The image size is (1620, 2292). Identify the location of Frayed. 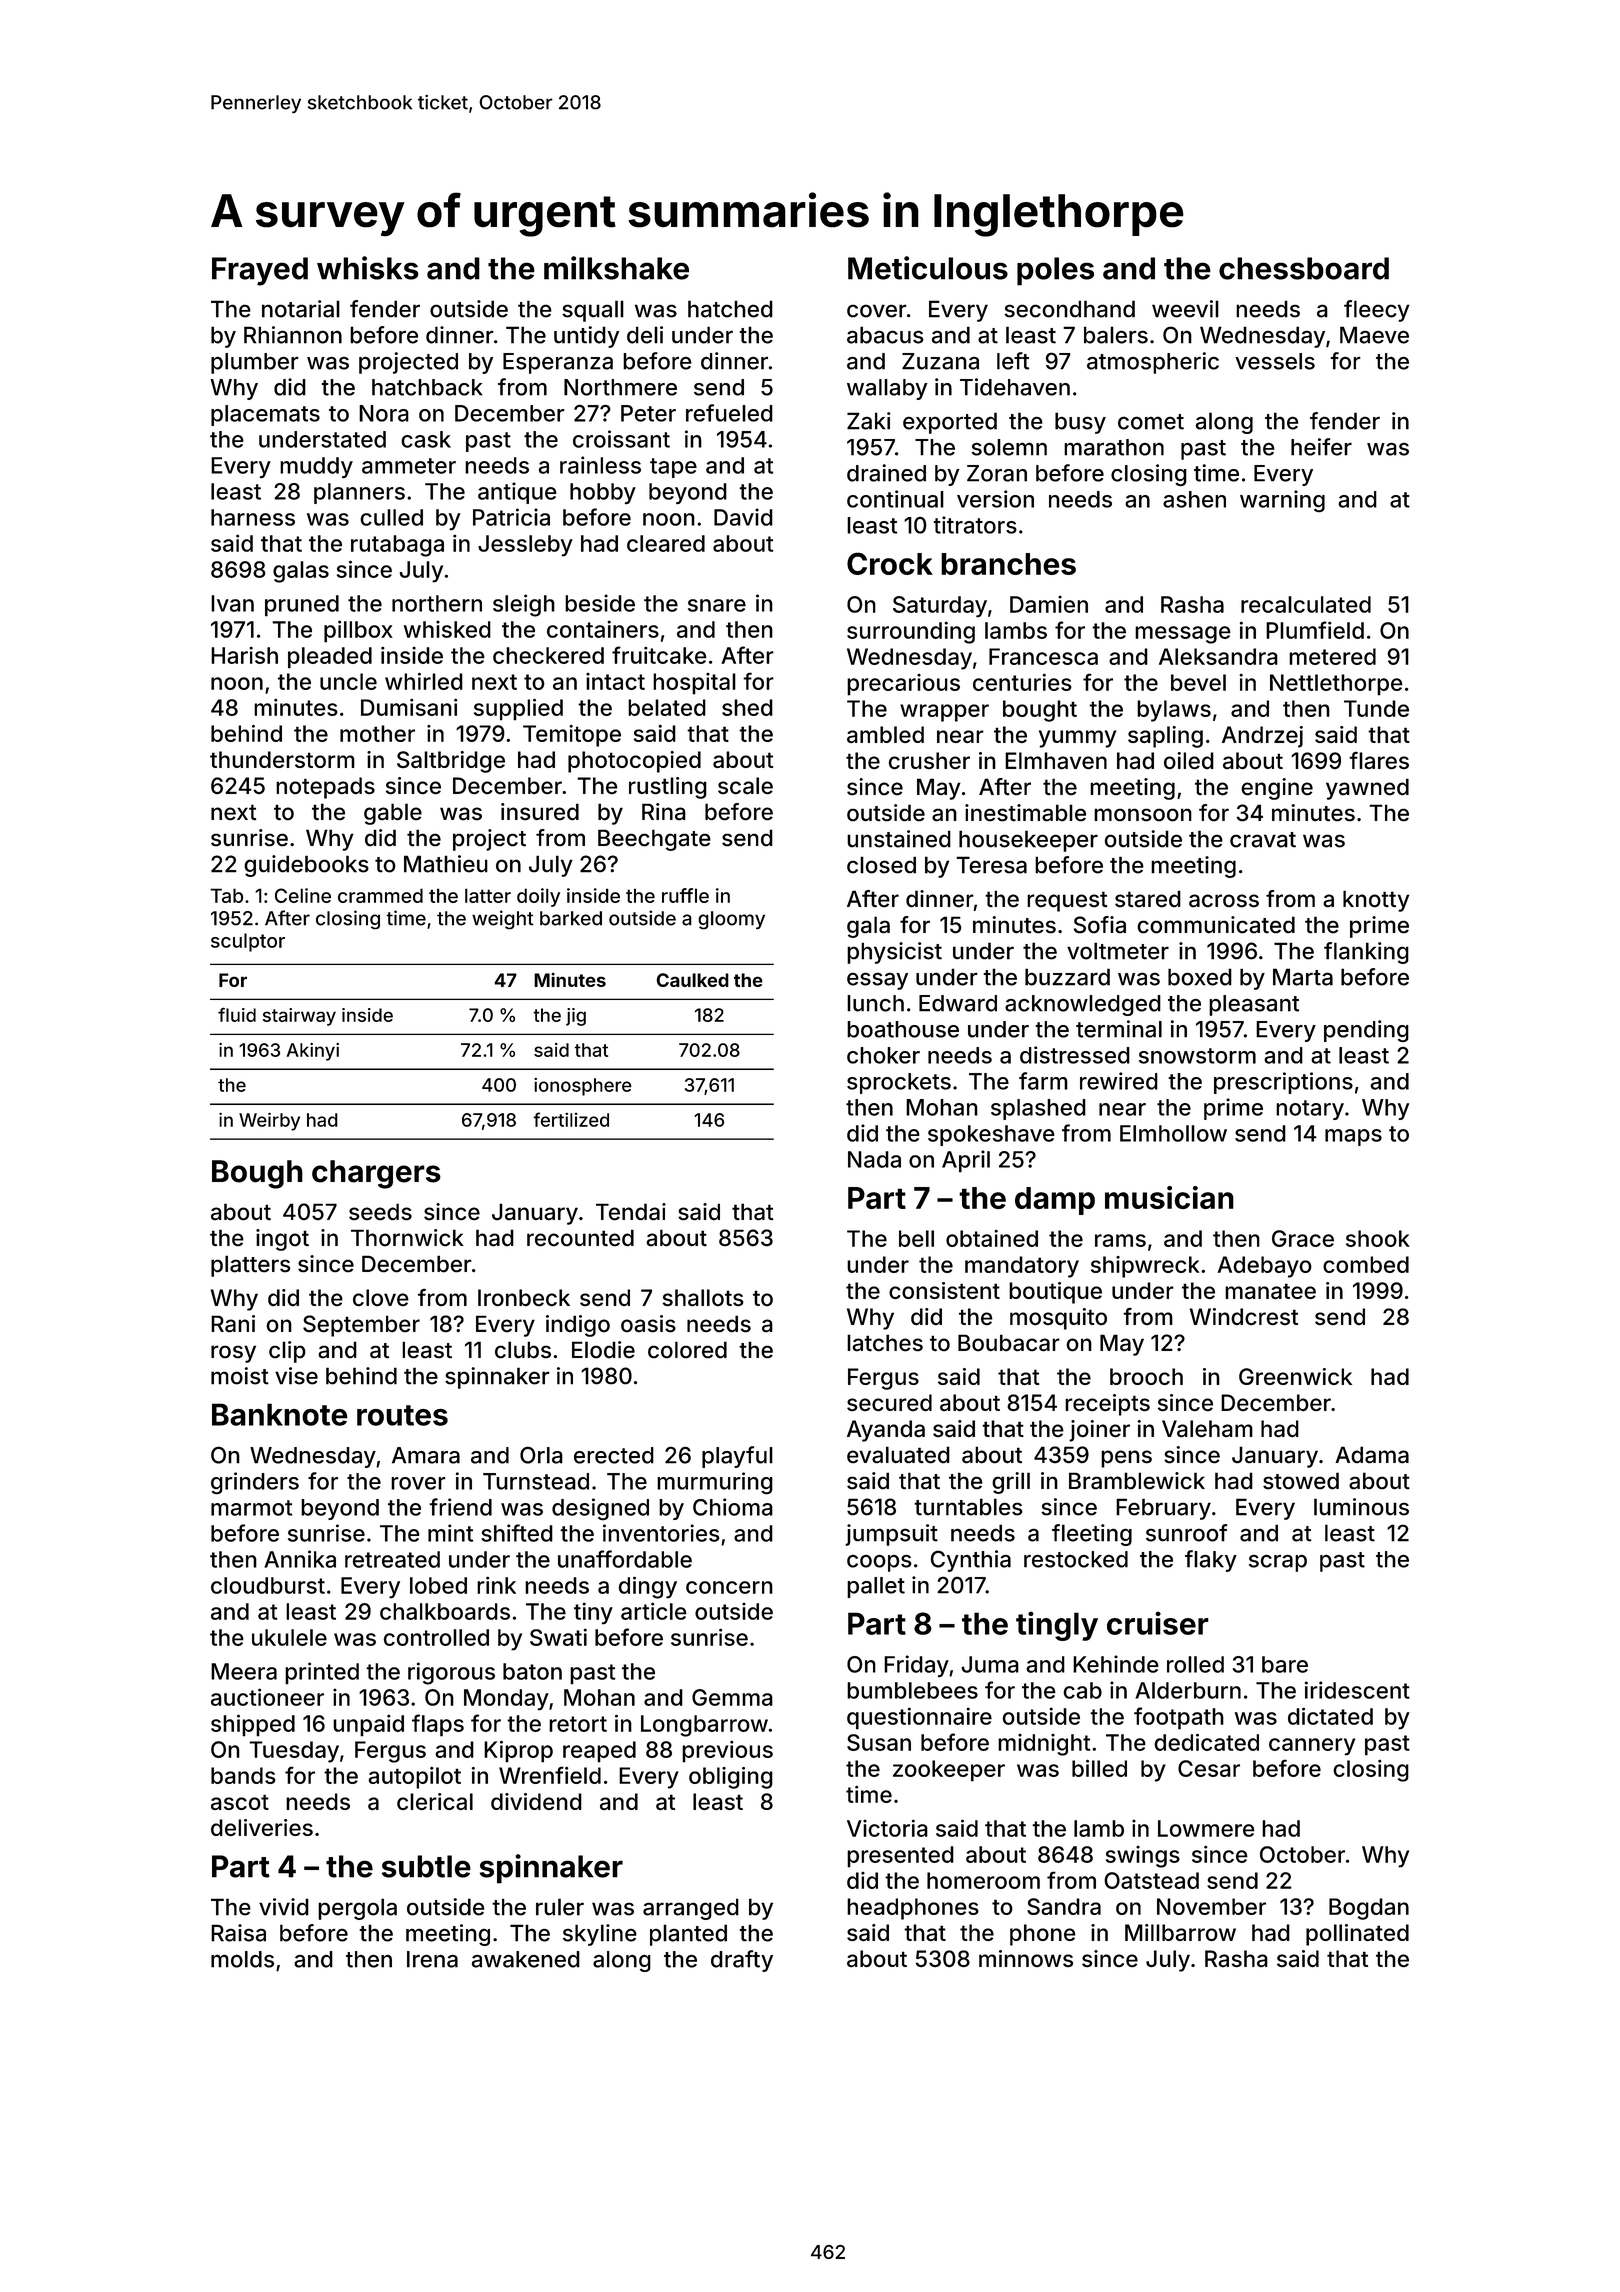
(260, 271).
